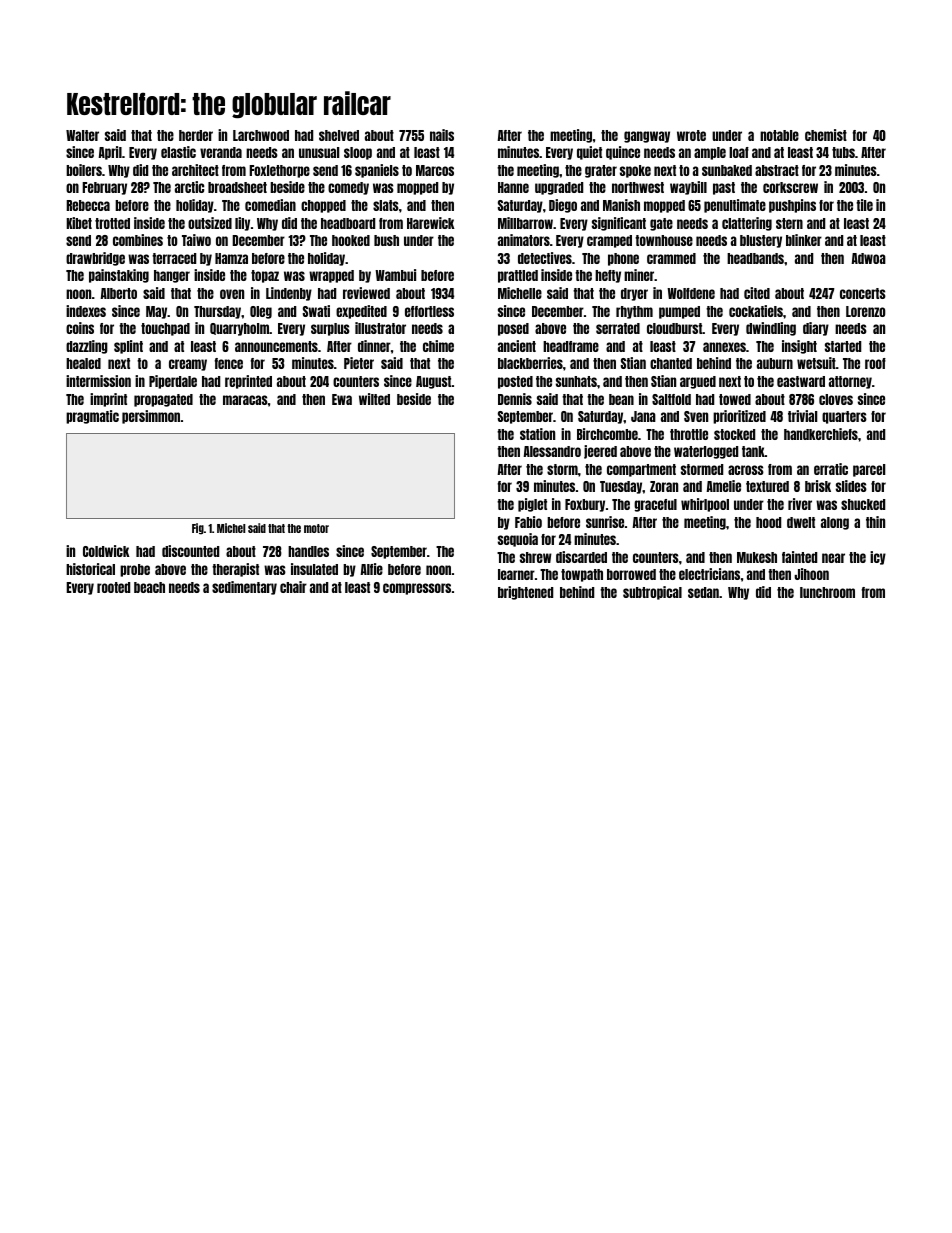 The height and width of the screenshot is (1233, 952). Describe the element at coordinates (113, 587) in the screenshot. I see `rooted` at that location.
